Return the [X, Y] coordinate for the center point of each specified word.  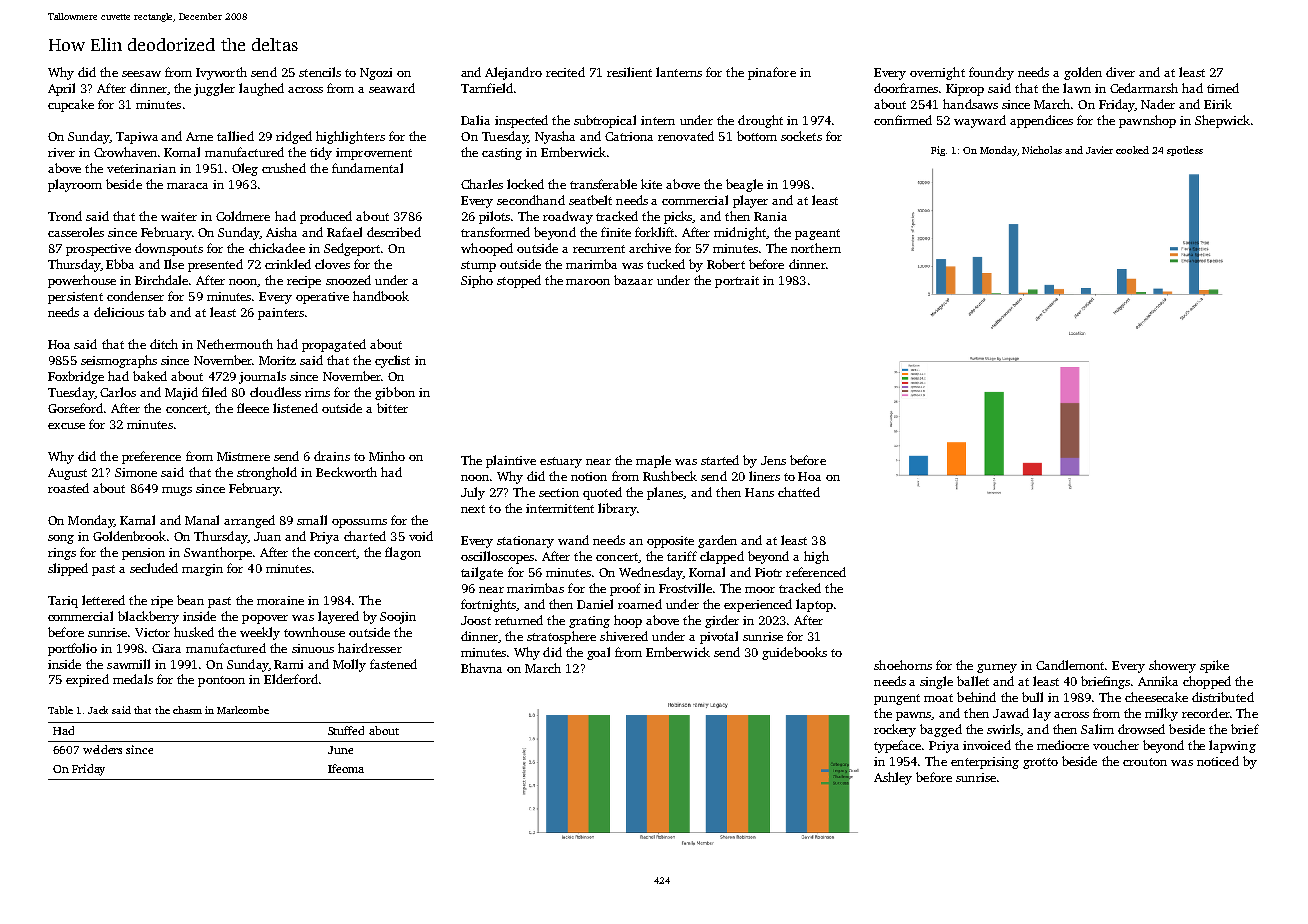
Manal [202, 520]
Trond [65, 216]
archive [650, 248]
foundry [991, 73]
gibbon [395, 393]
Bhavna [481, 668]
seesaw [141, 74]
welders [102, 749]
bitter [392, 408]
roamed [640, 604]
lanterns [679, 72]
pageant [817, 234]
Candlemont [1070, 665]
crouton [1145, 762]
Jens [773, 460]
